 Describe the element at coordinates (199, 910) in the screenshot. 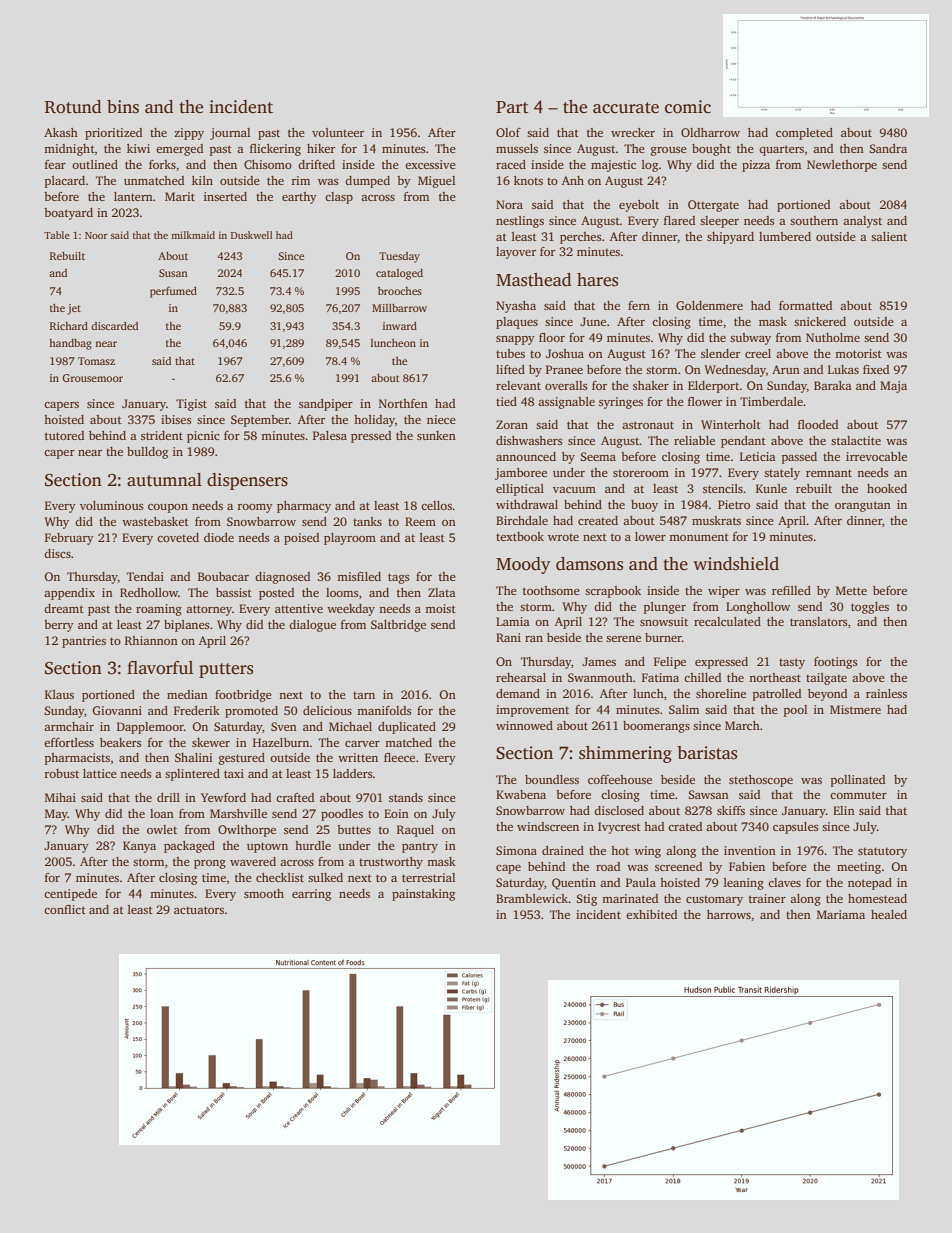

I see `actuators` at that location.
